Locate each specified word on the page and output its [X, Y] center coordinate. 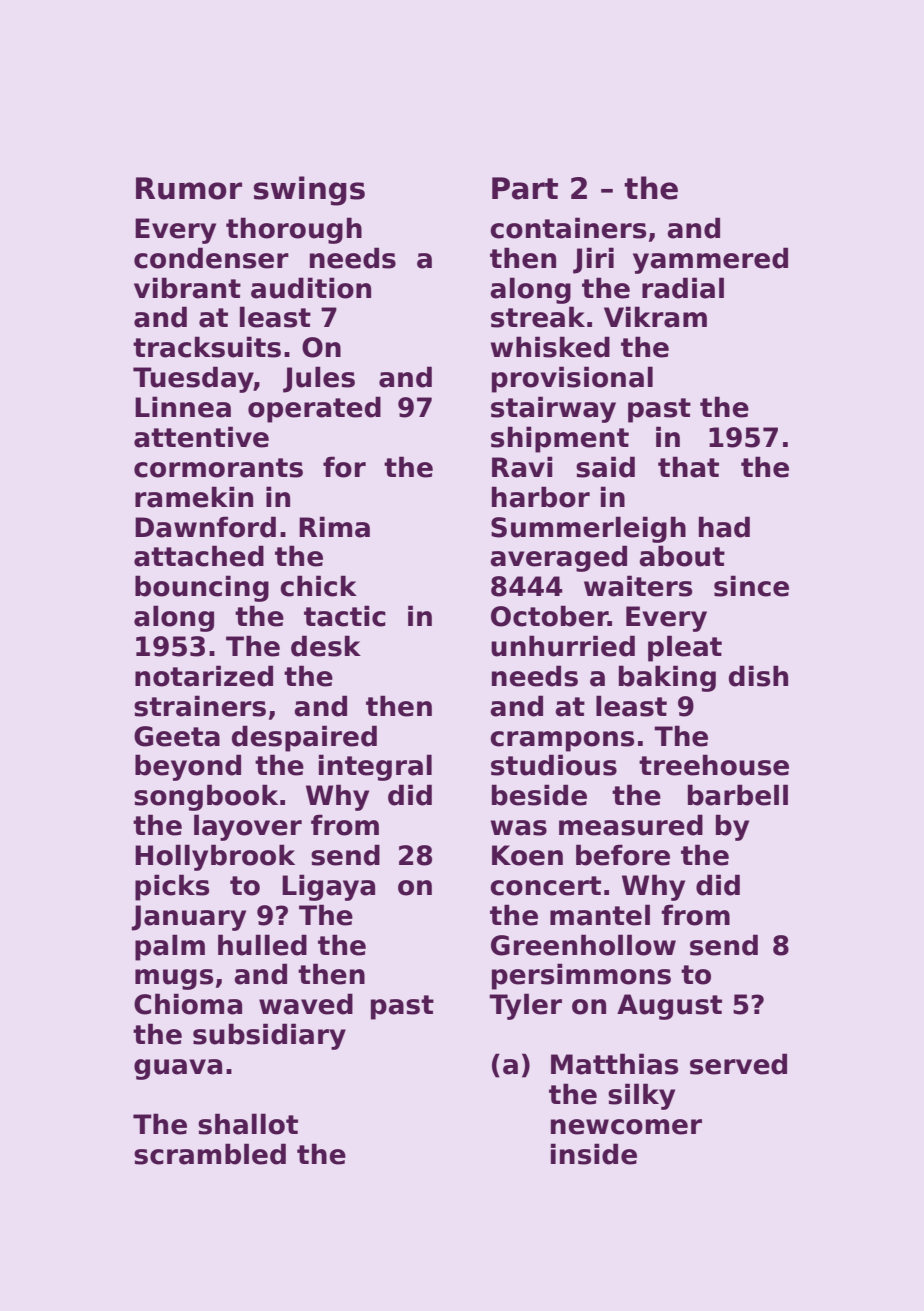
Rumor [189, 188]
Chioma [188, 1004]
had [724, 527]
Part [525, 188]
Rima [334, 527]
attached [199, 556]
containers [568, 228]
